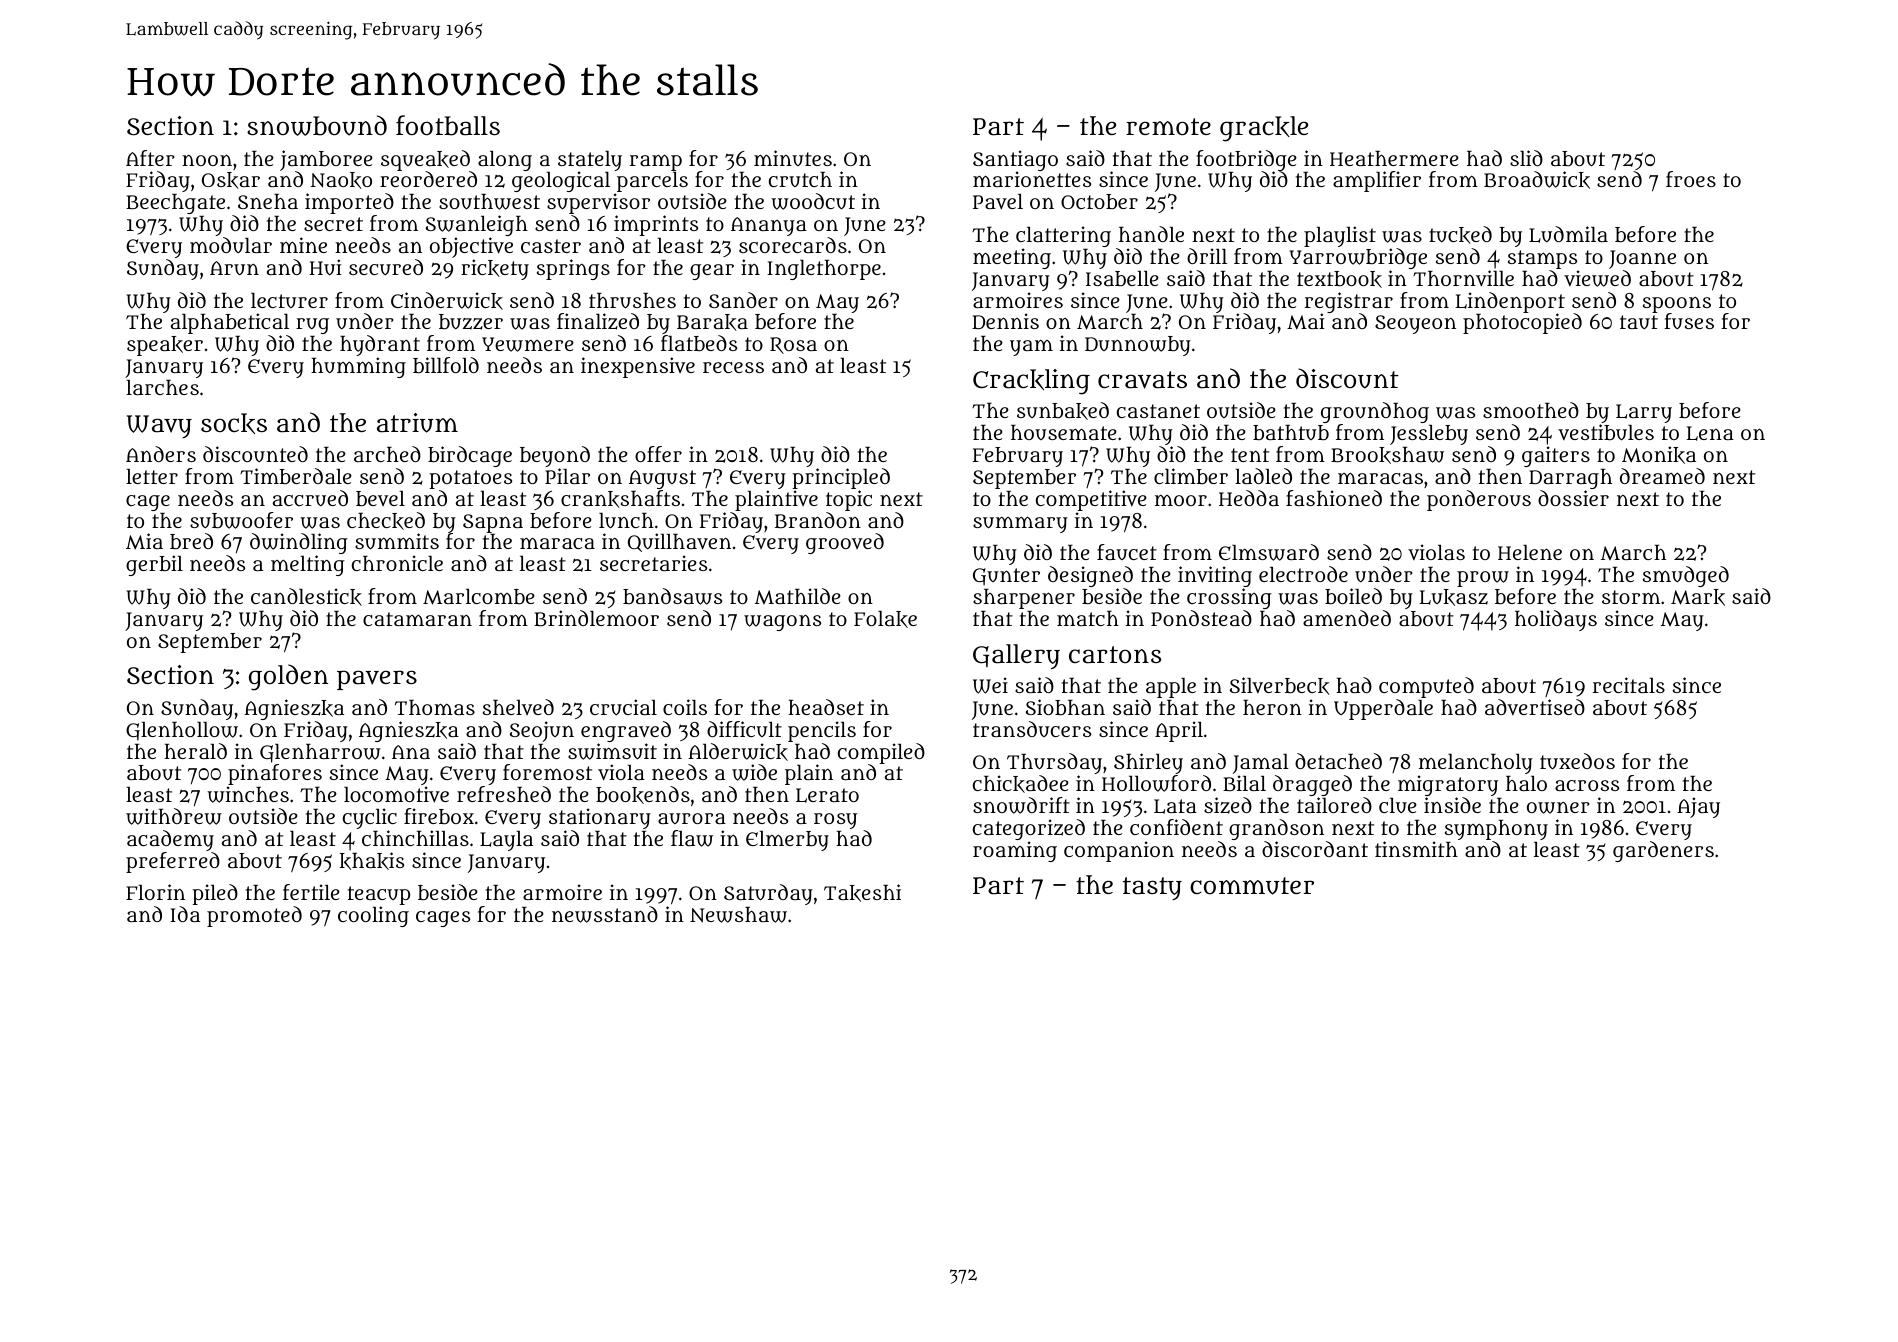  I want to click on Glenharrow, so click(320, 753).
